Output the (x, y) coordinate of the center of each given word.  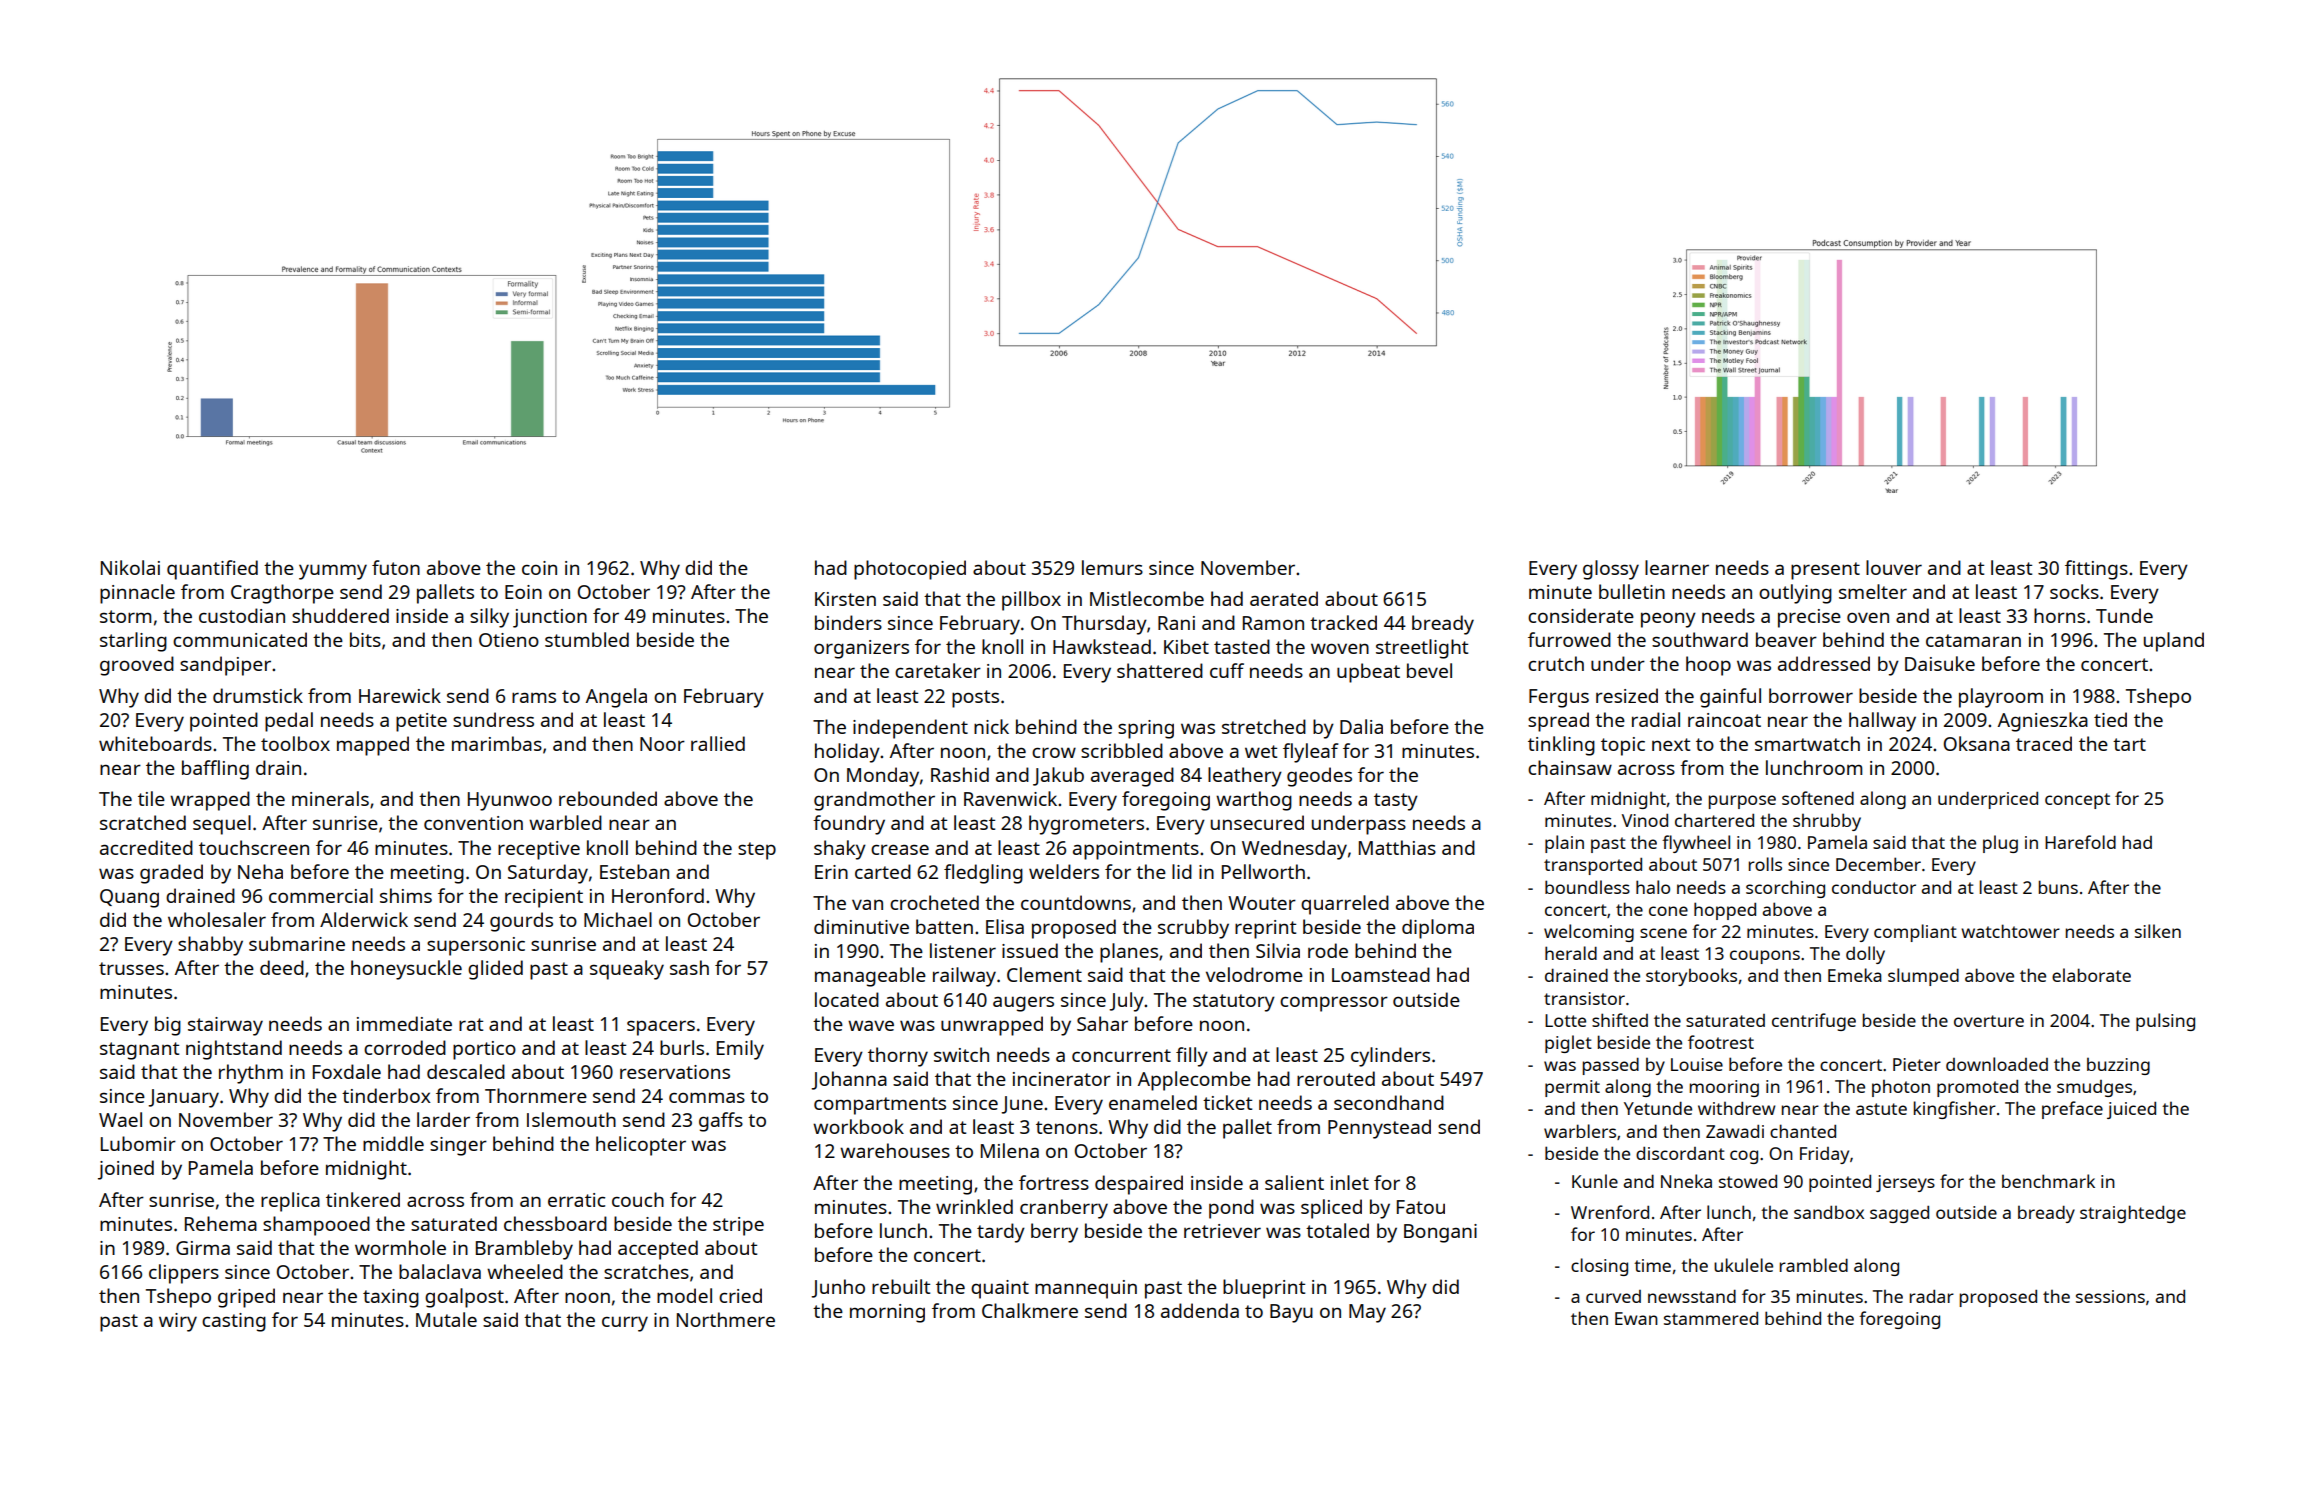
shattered (1160, 670)
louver (1894, 567)
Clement (1044, 974)
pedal (289, 722)
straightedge (2133, 1214)
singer (458, 1146)
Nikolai (130, 567)
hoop (1708, 666)
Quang (129, 898)
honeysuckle (406, 970)
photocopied (910, 570)
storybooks (1691, 977)
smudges (2094, 1088)
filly (1192, 1057)
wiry (178, 1322)
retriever (1222, 1231)
